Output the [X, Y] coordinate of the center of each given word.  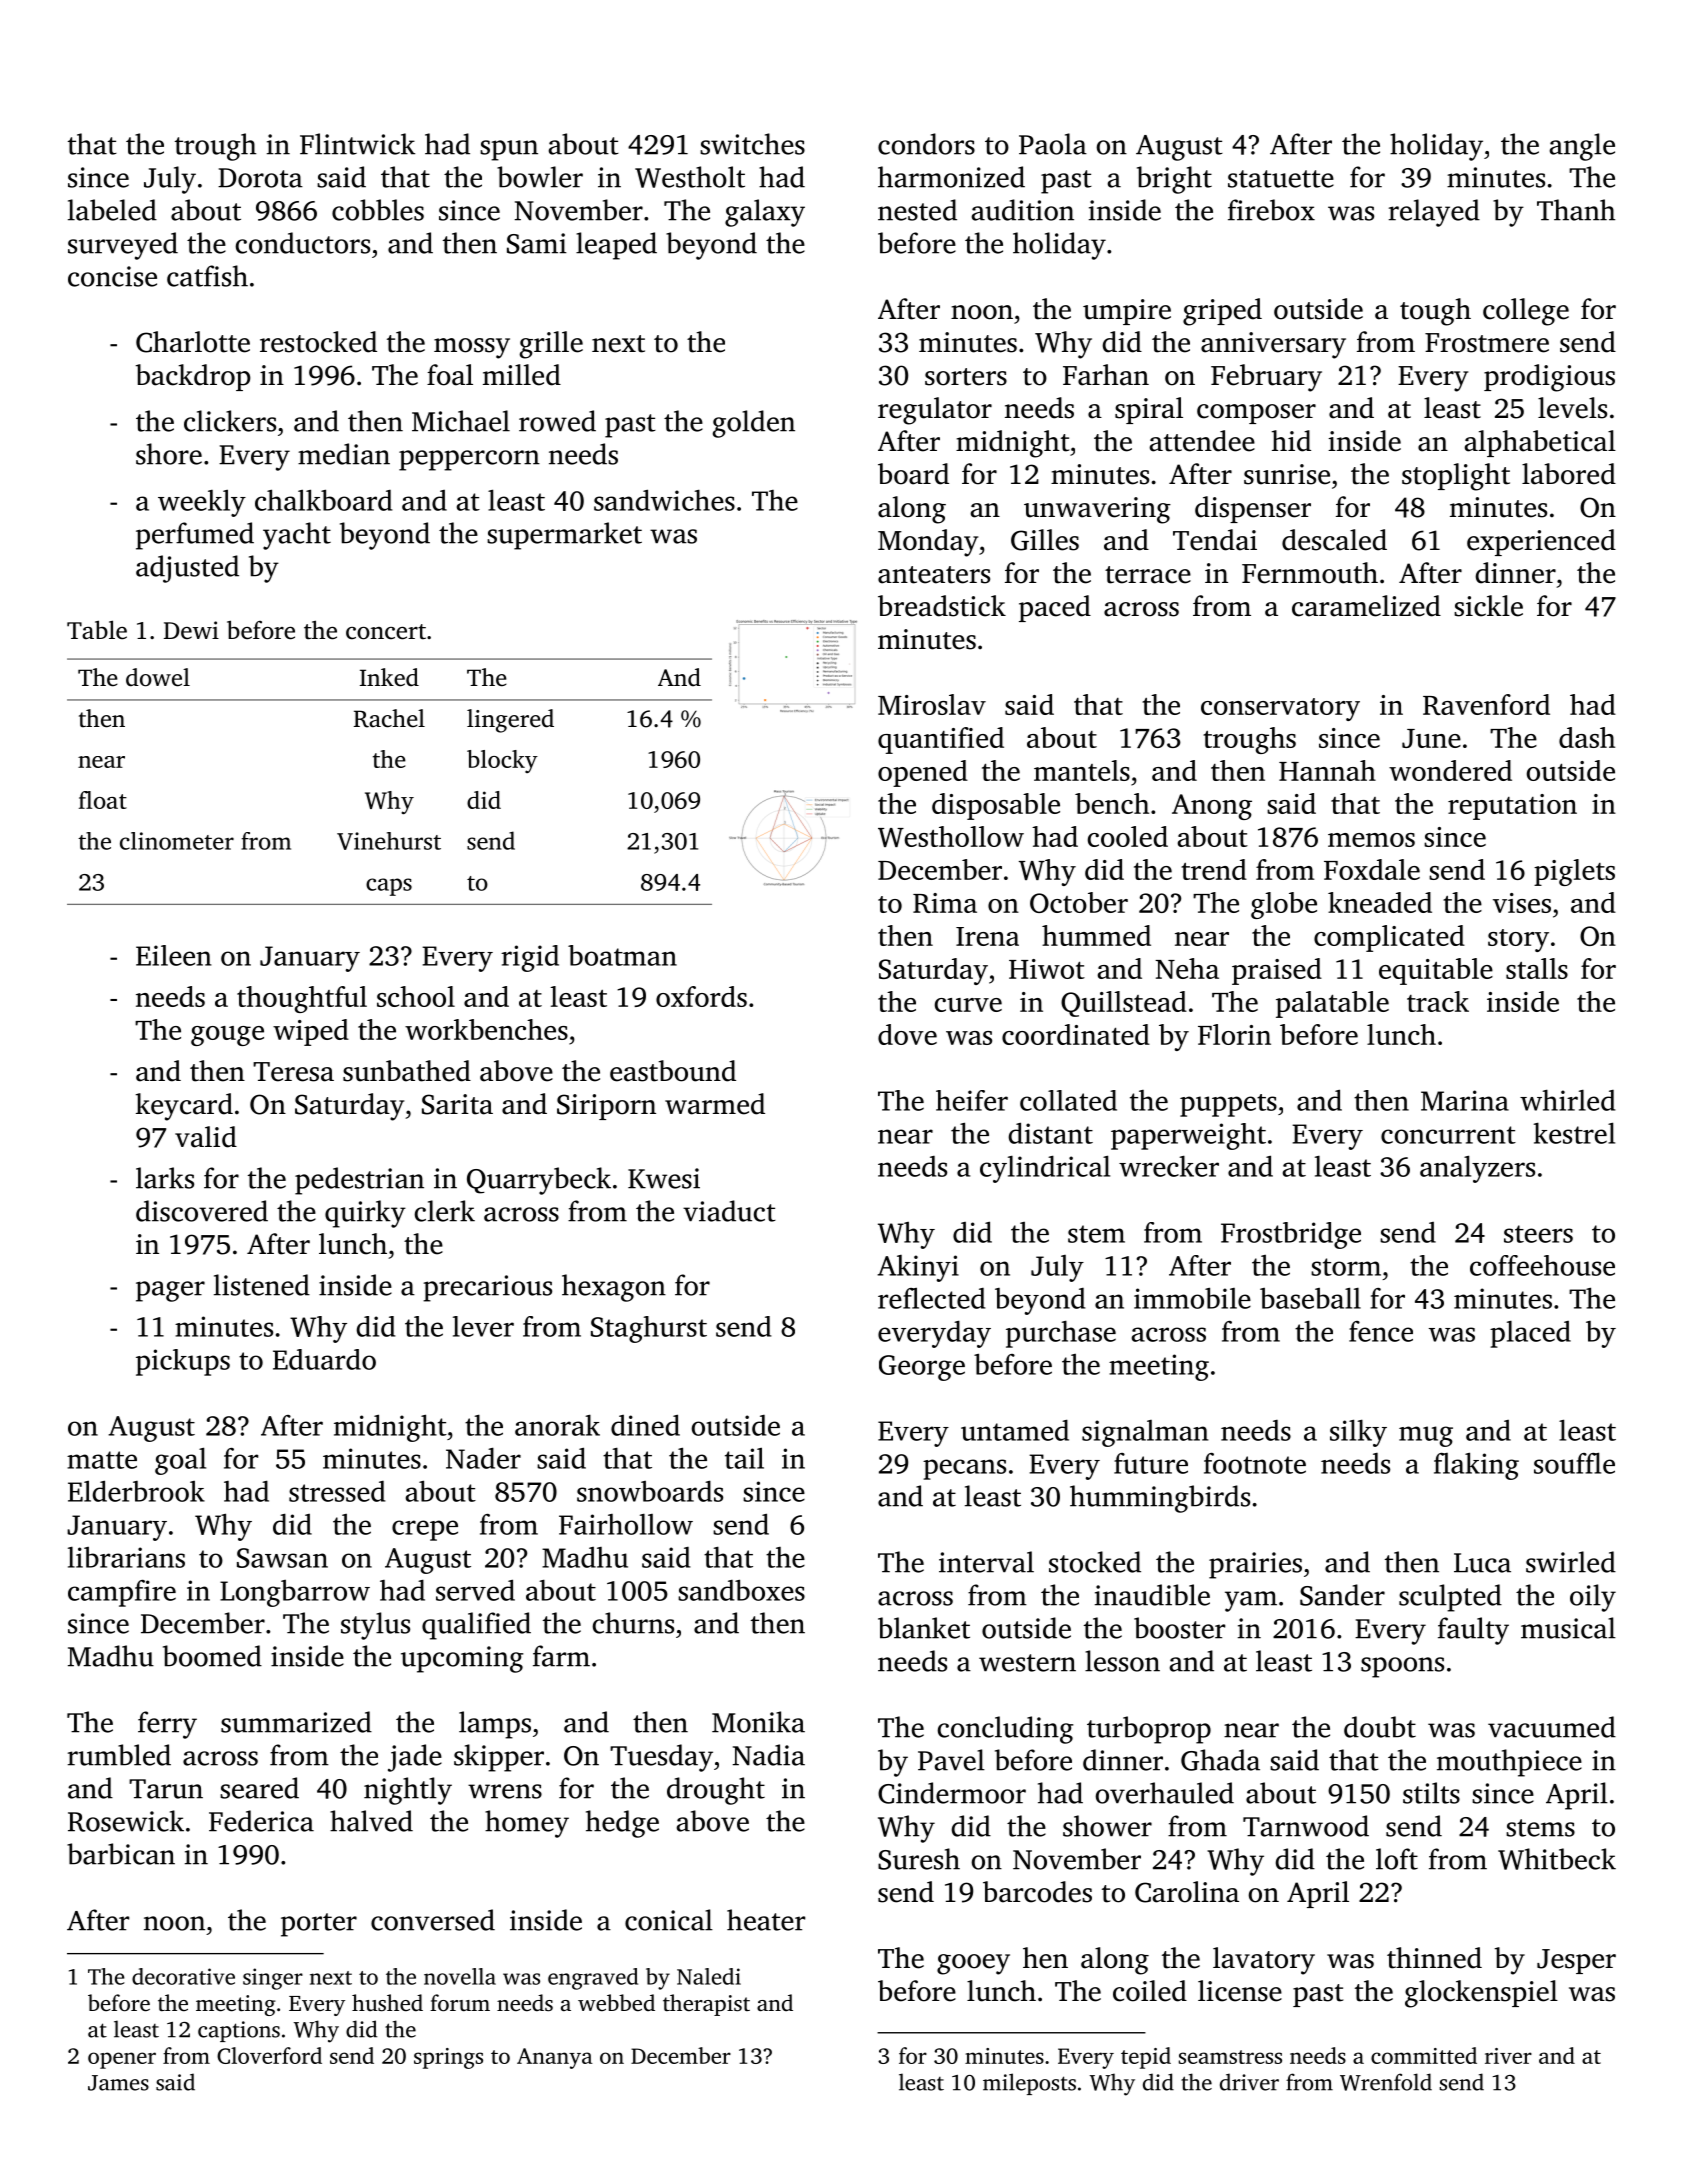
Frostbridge [1291, 1235]
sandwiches [664, 500]
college [1526, 312]
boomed [212, 1656]
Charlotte [193, 342]
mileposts [1029, 2084]
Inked [389, 677]
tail [744, 1458]
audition [1022, 210]
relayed [1434, 213]
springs [448, 2058]
